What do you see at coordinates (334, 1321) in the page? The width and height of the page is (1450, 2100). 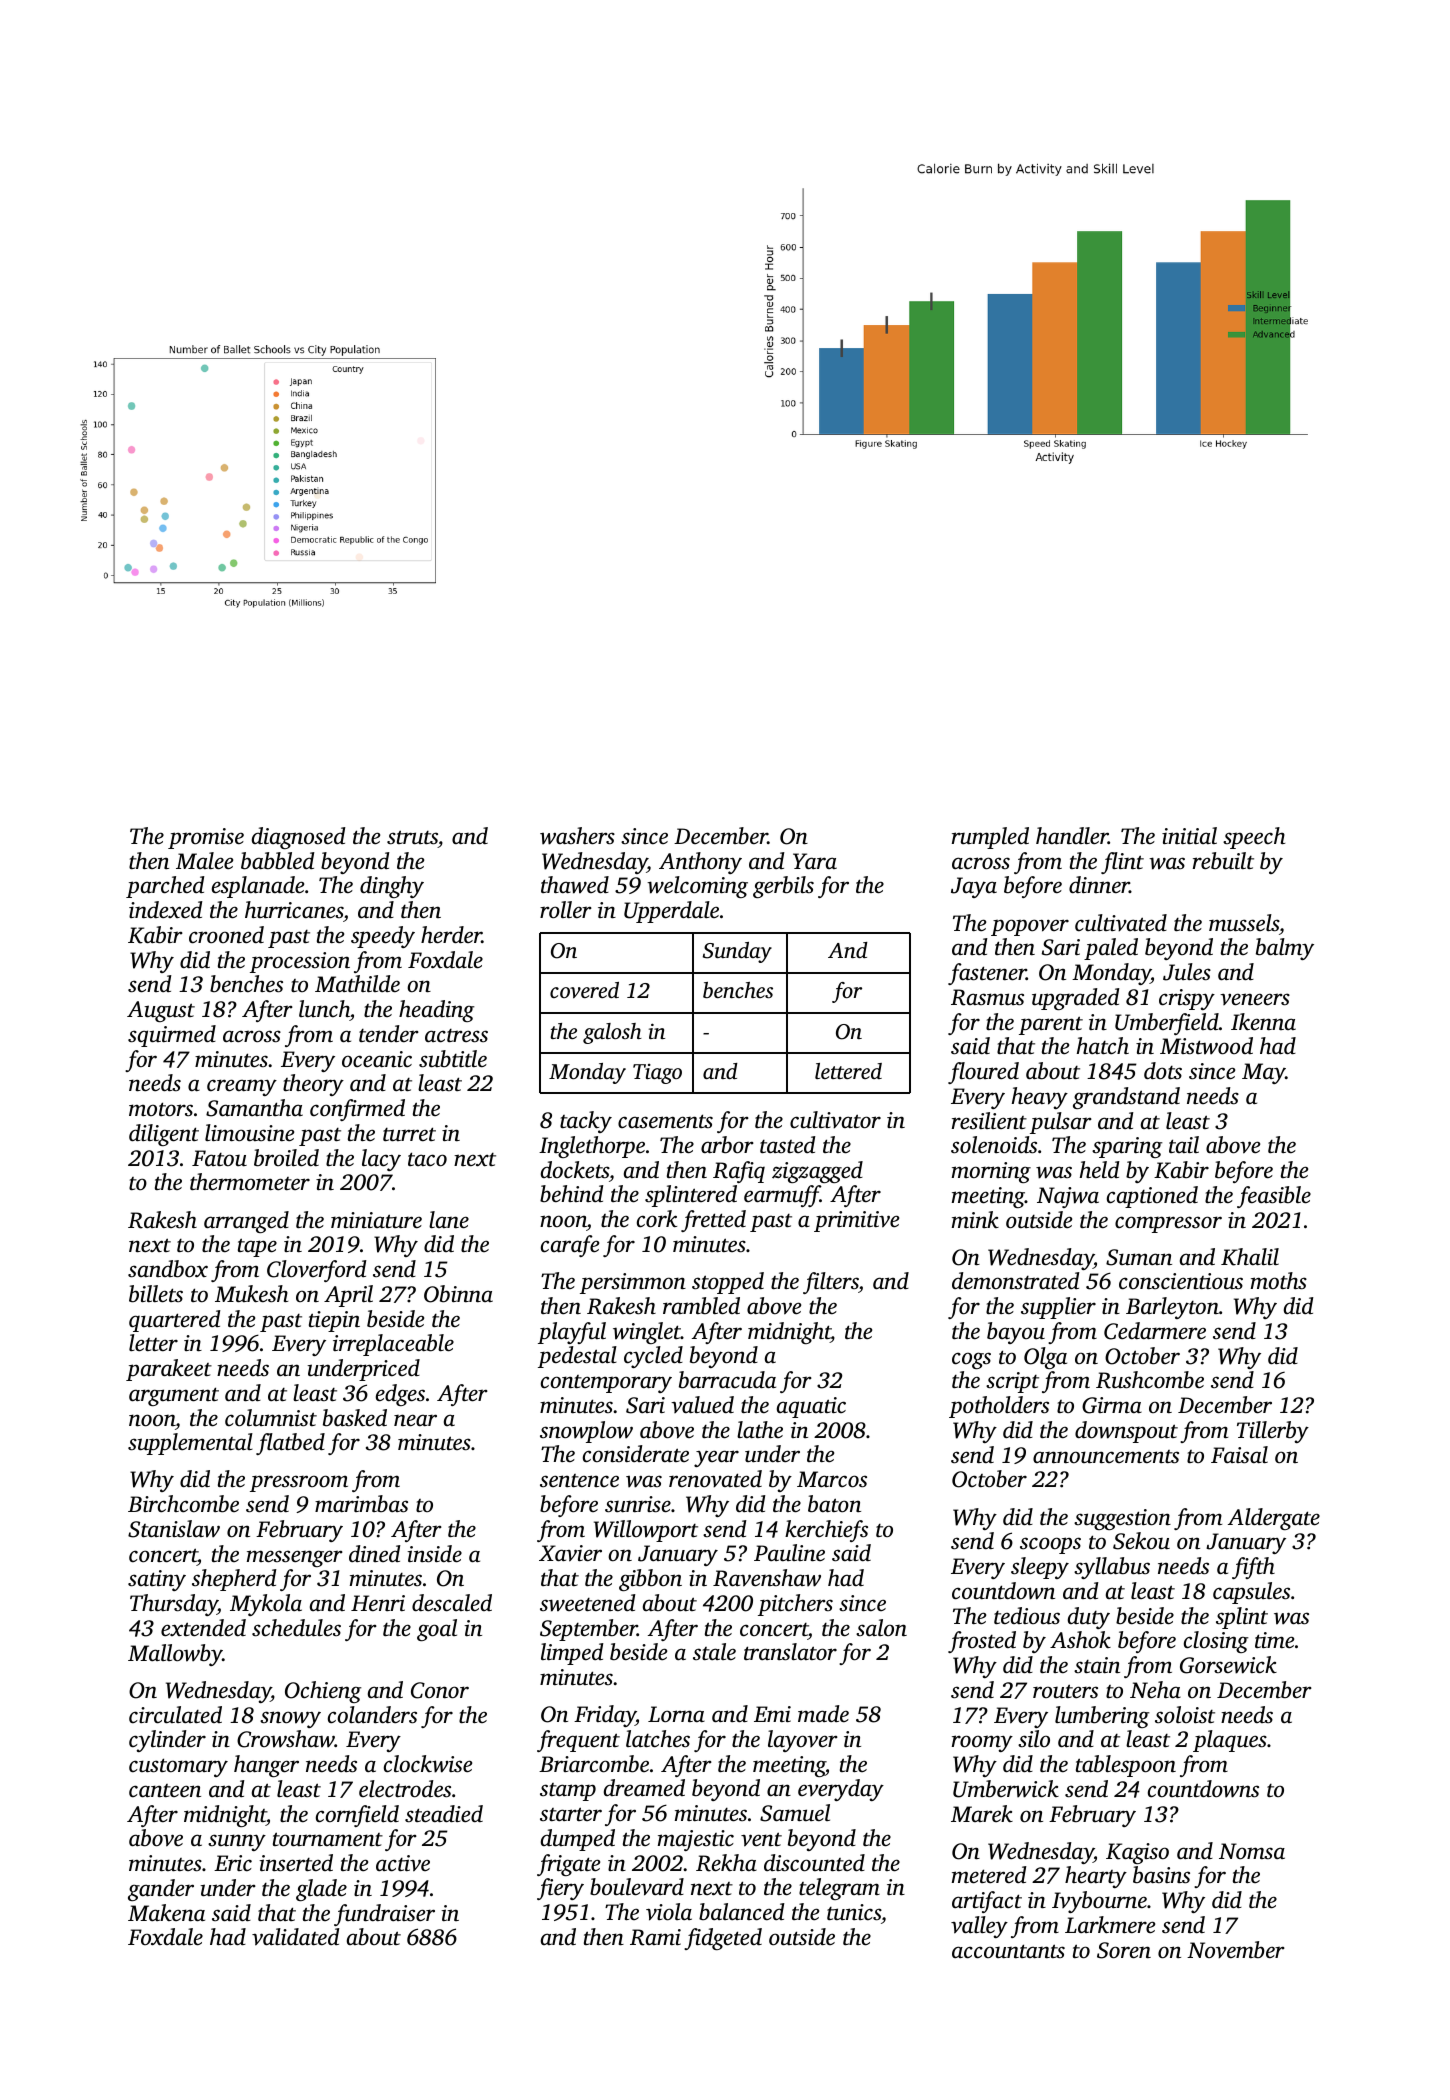 I see `tiepin` at bounding box center [334, 1321].
